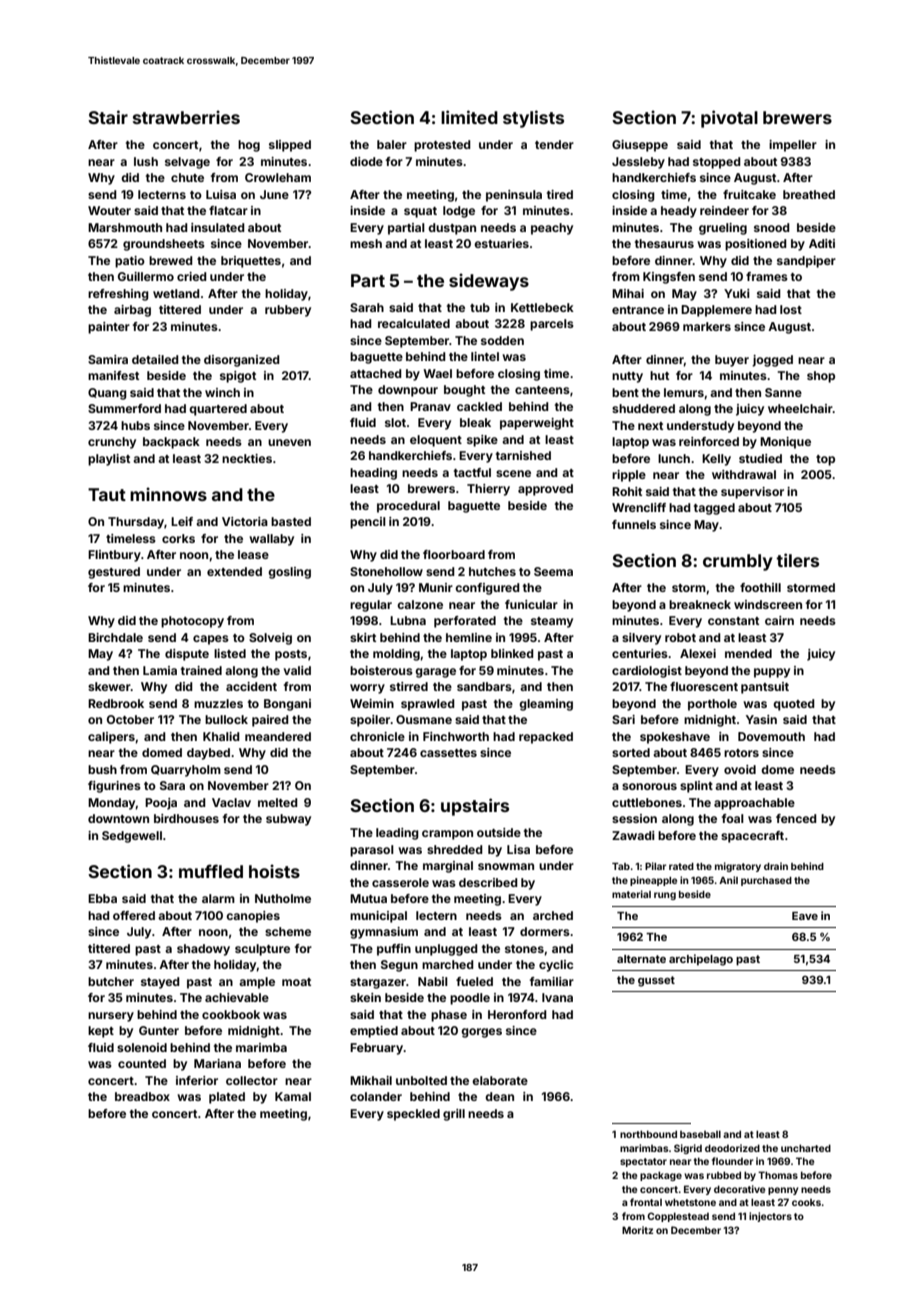 The image size is (924, 1308). Describe the element at coordinates (760, 458) in the screenshot. I see `studied` at that location.
